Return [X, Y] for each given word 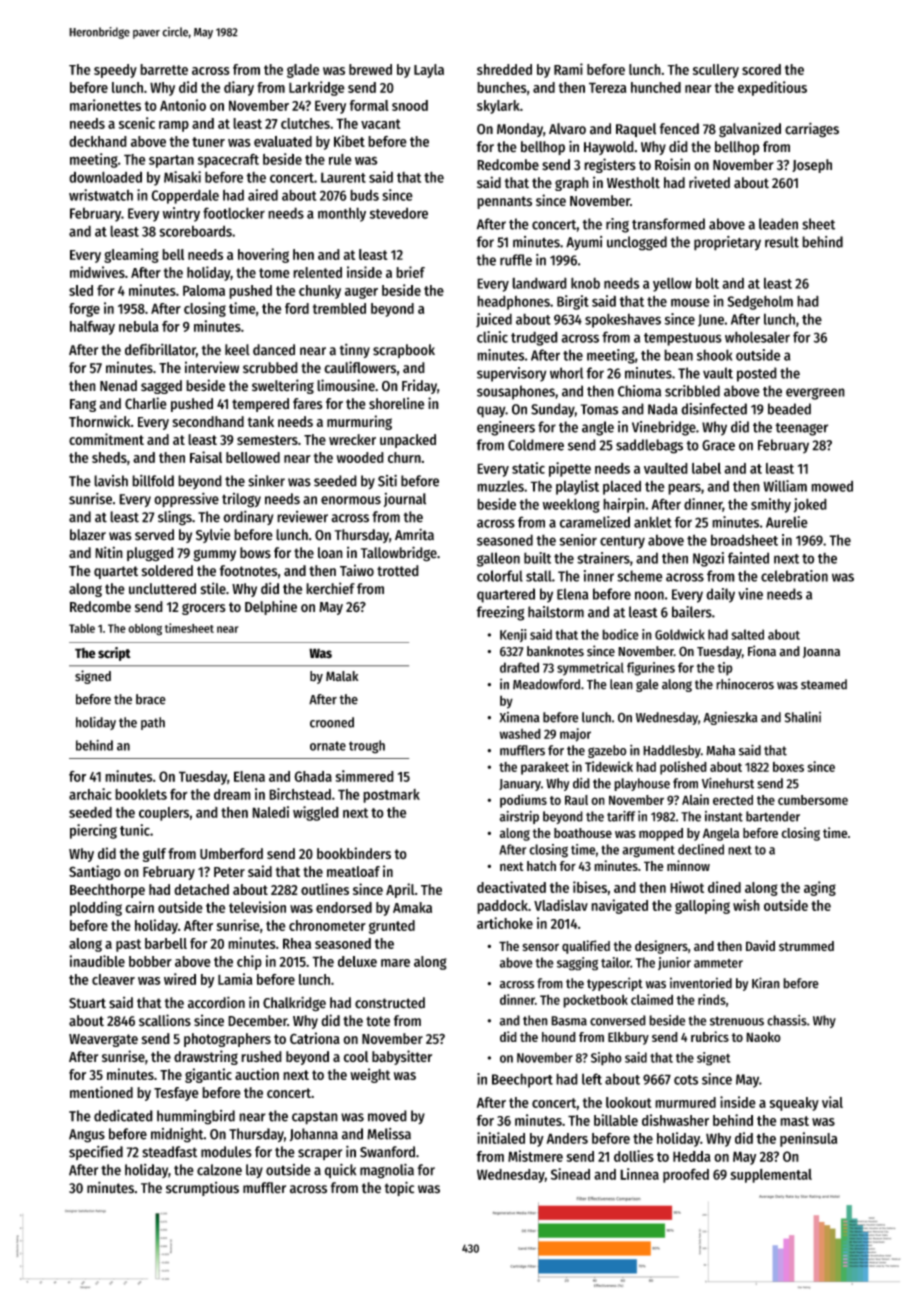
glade [303, 71]
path [153, 723]
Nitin [109, 552]
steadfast [169, 1152]
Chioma [639, 391]
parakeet [545, 768]
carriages [812, 130]
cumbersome [813, 800]
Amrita [414, 534]
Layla [429, 71]
